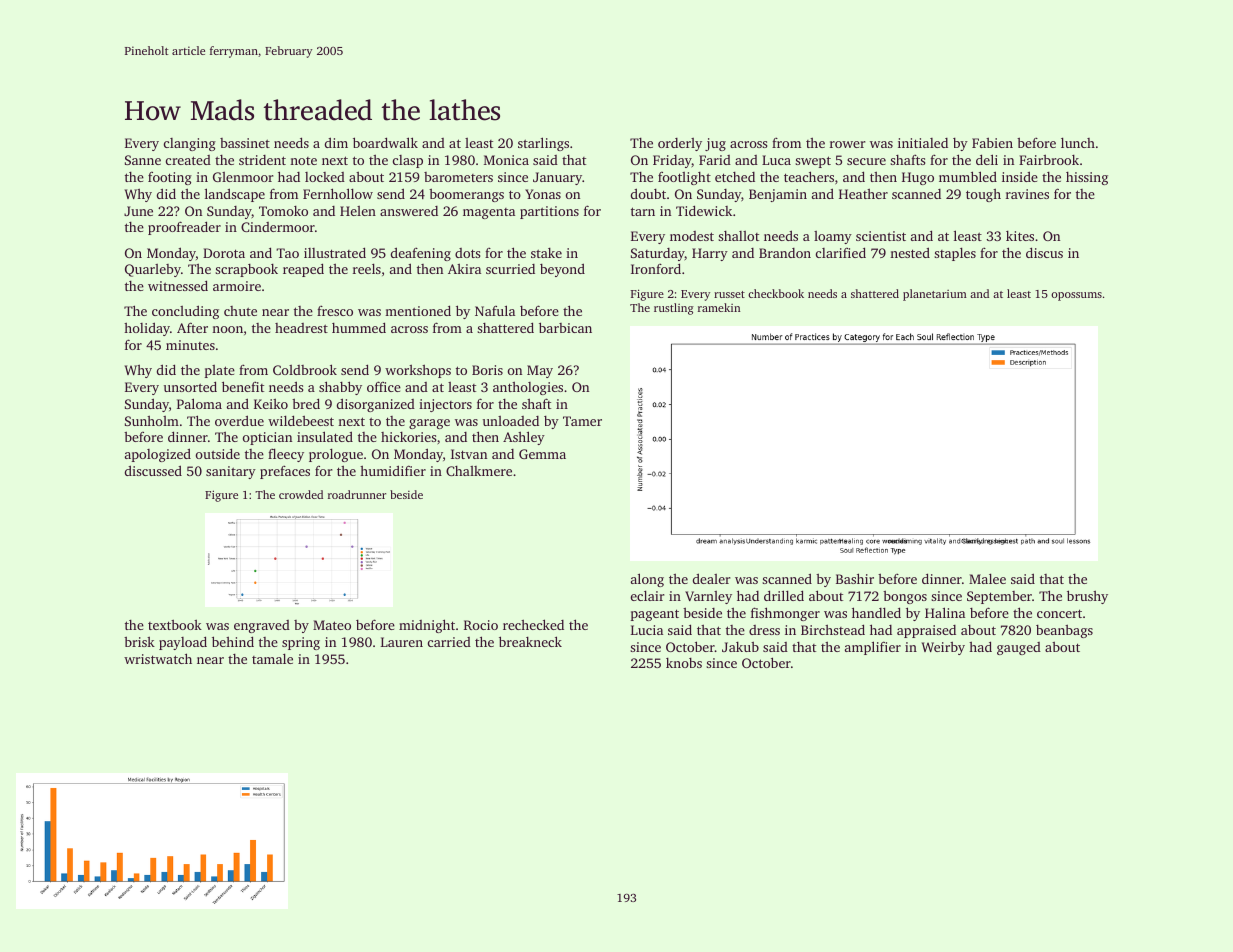 The width and height of the page is (1233, 952). I want to click on opossums, so click(1076, 296).
